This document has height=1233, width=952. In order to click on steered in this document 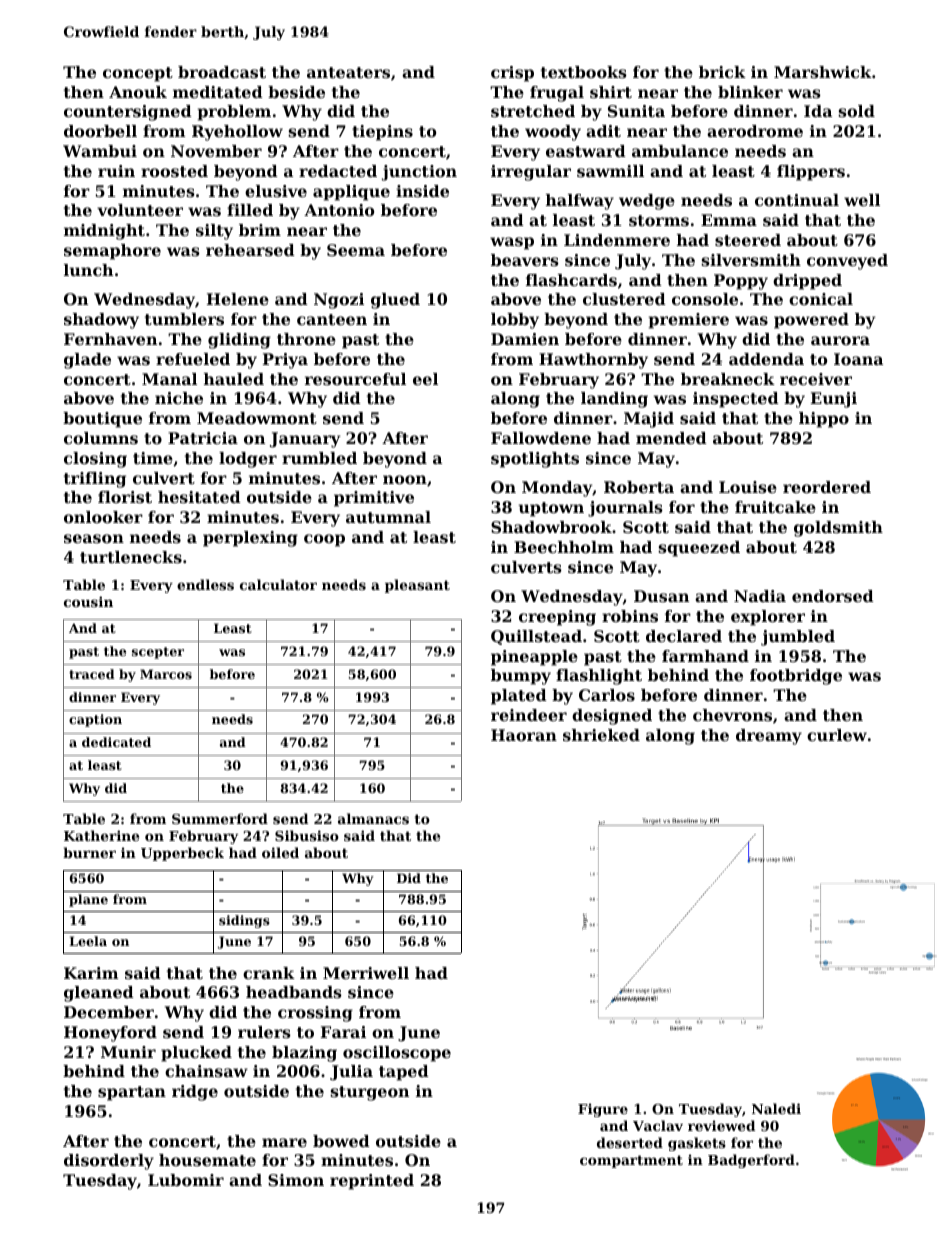, I will do `click(748, 240)`.
